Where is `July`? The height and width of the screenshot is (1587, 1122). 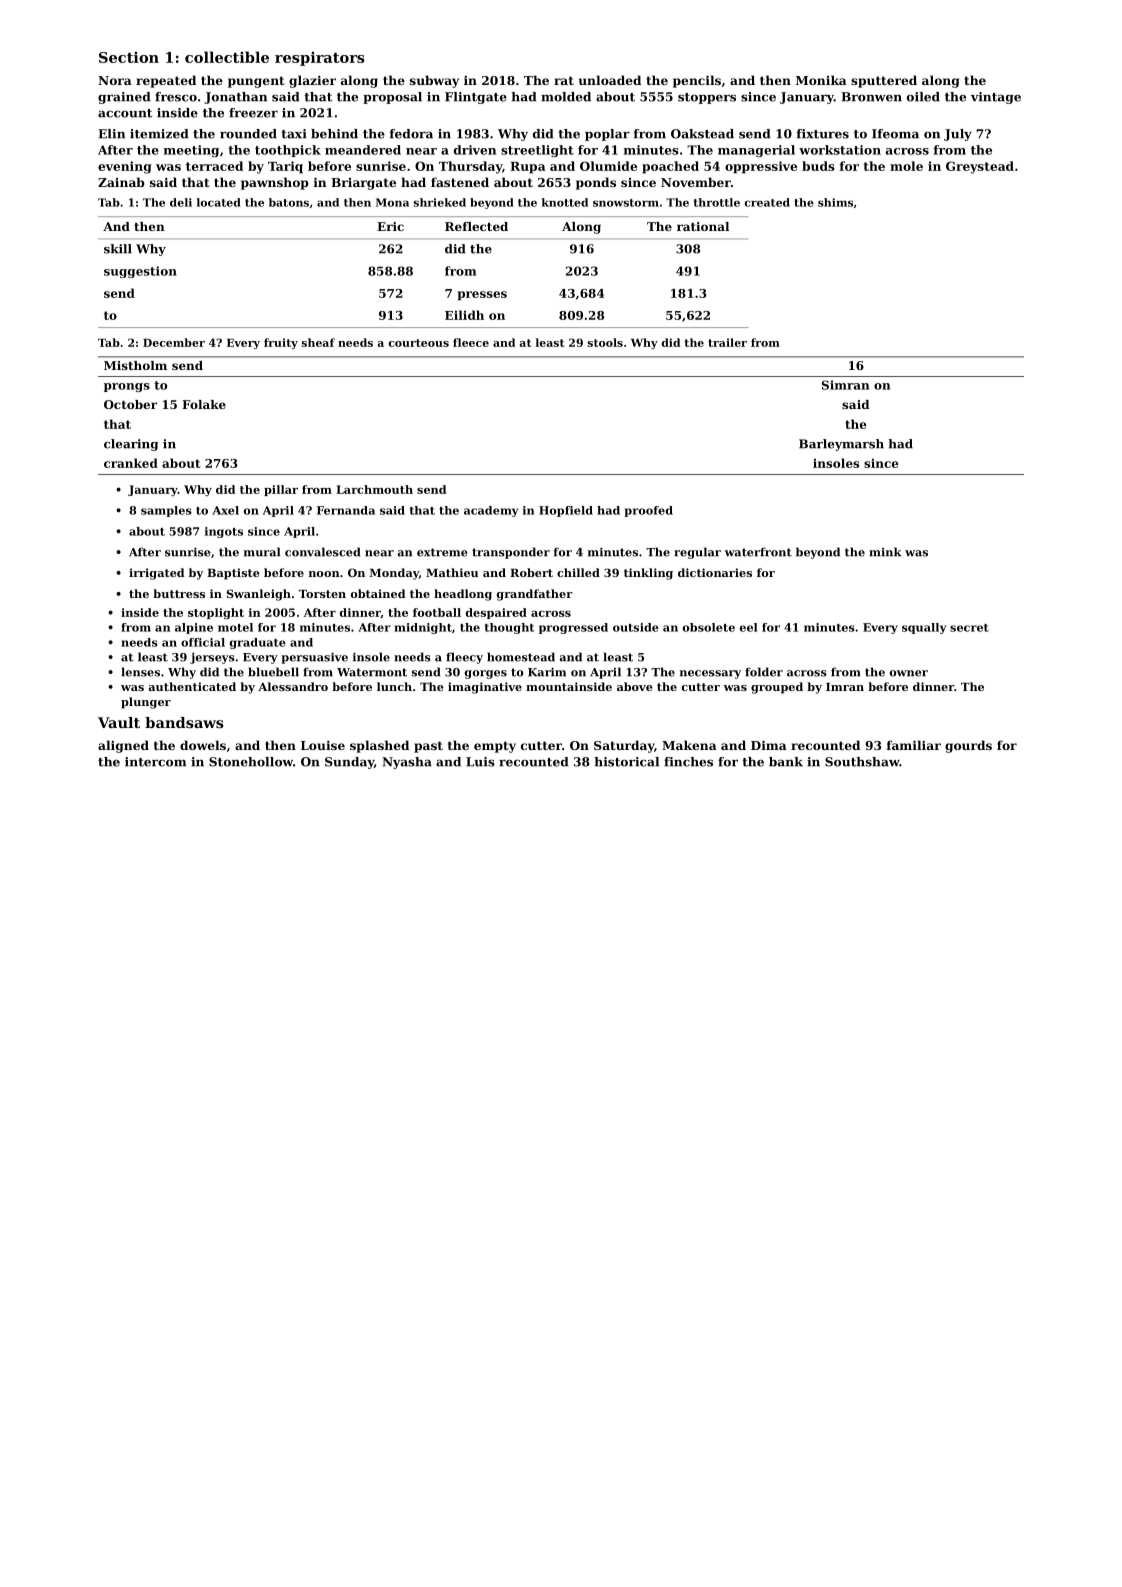 July is located at coordinates (958, 135).
